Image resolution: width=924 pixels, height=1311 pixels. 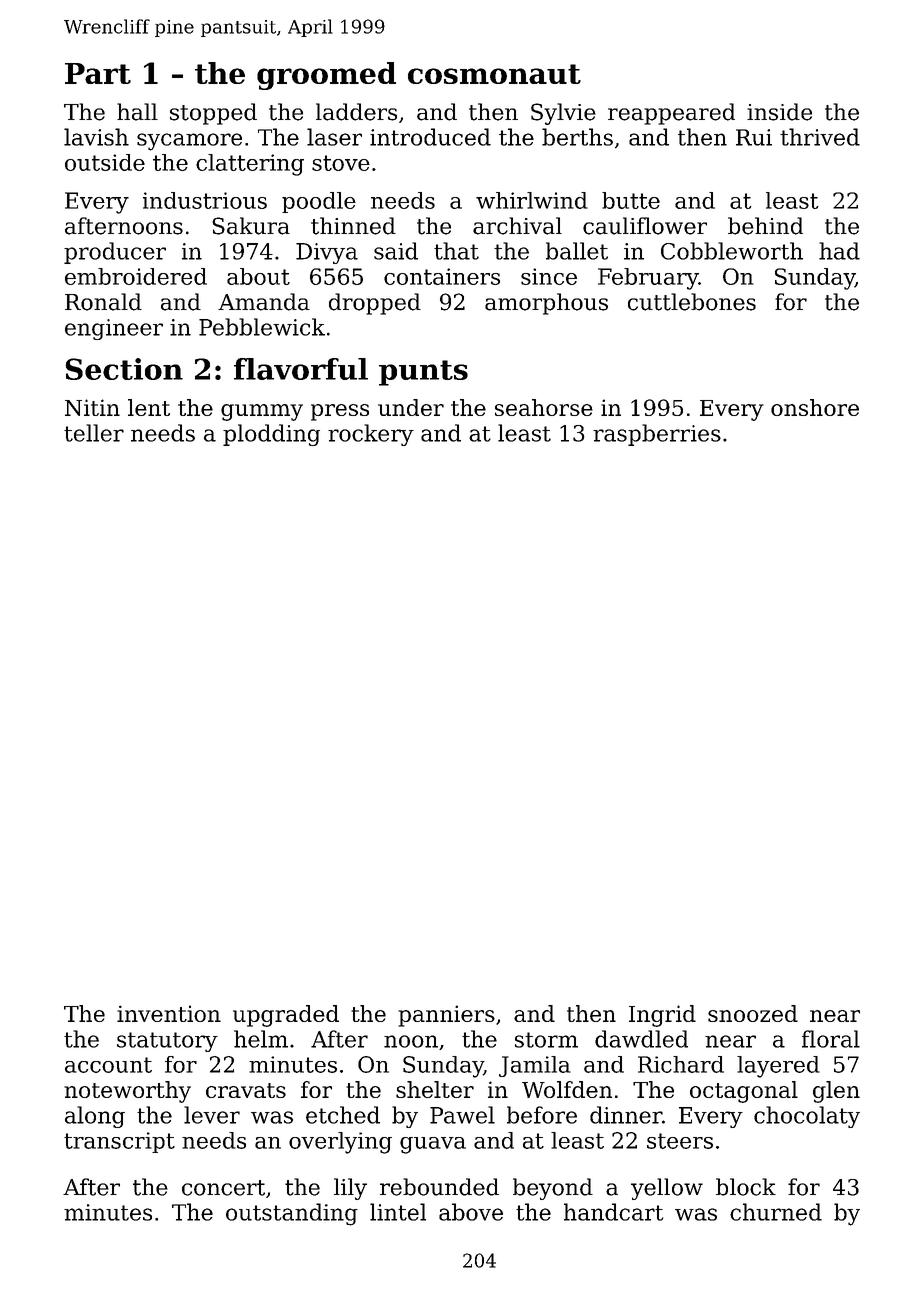 I want to click on concert, so click(x=223, y=1188).
